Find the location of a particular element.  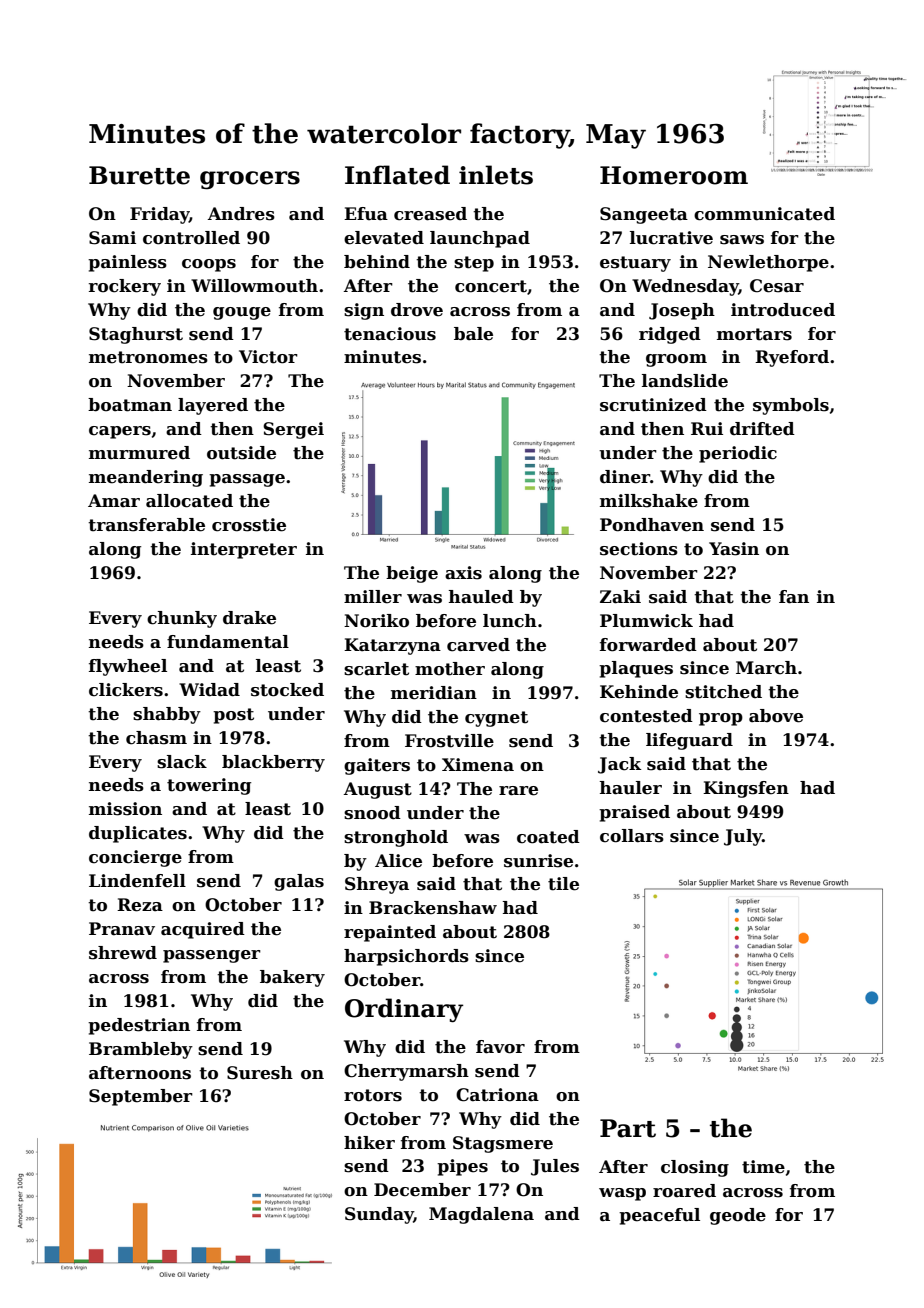

Suresh is located at coordinates (260, 1073).
